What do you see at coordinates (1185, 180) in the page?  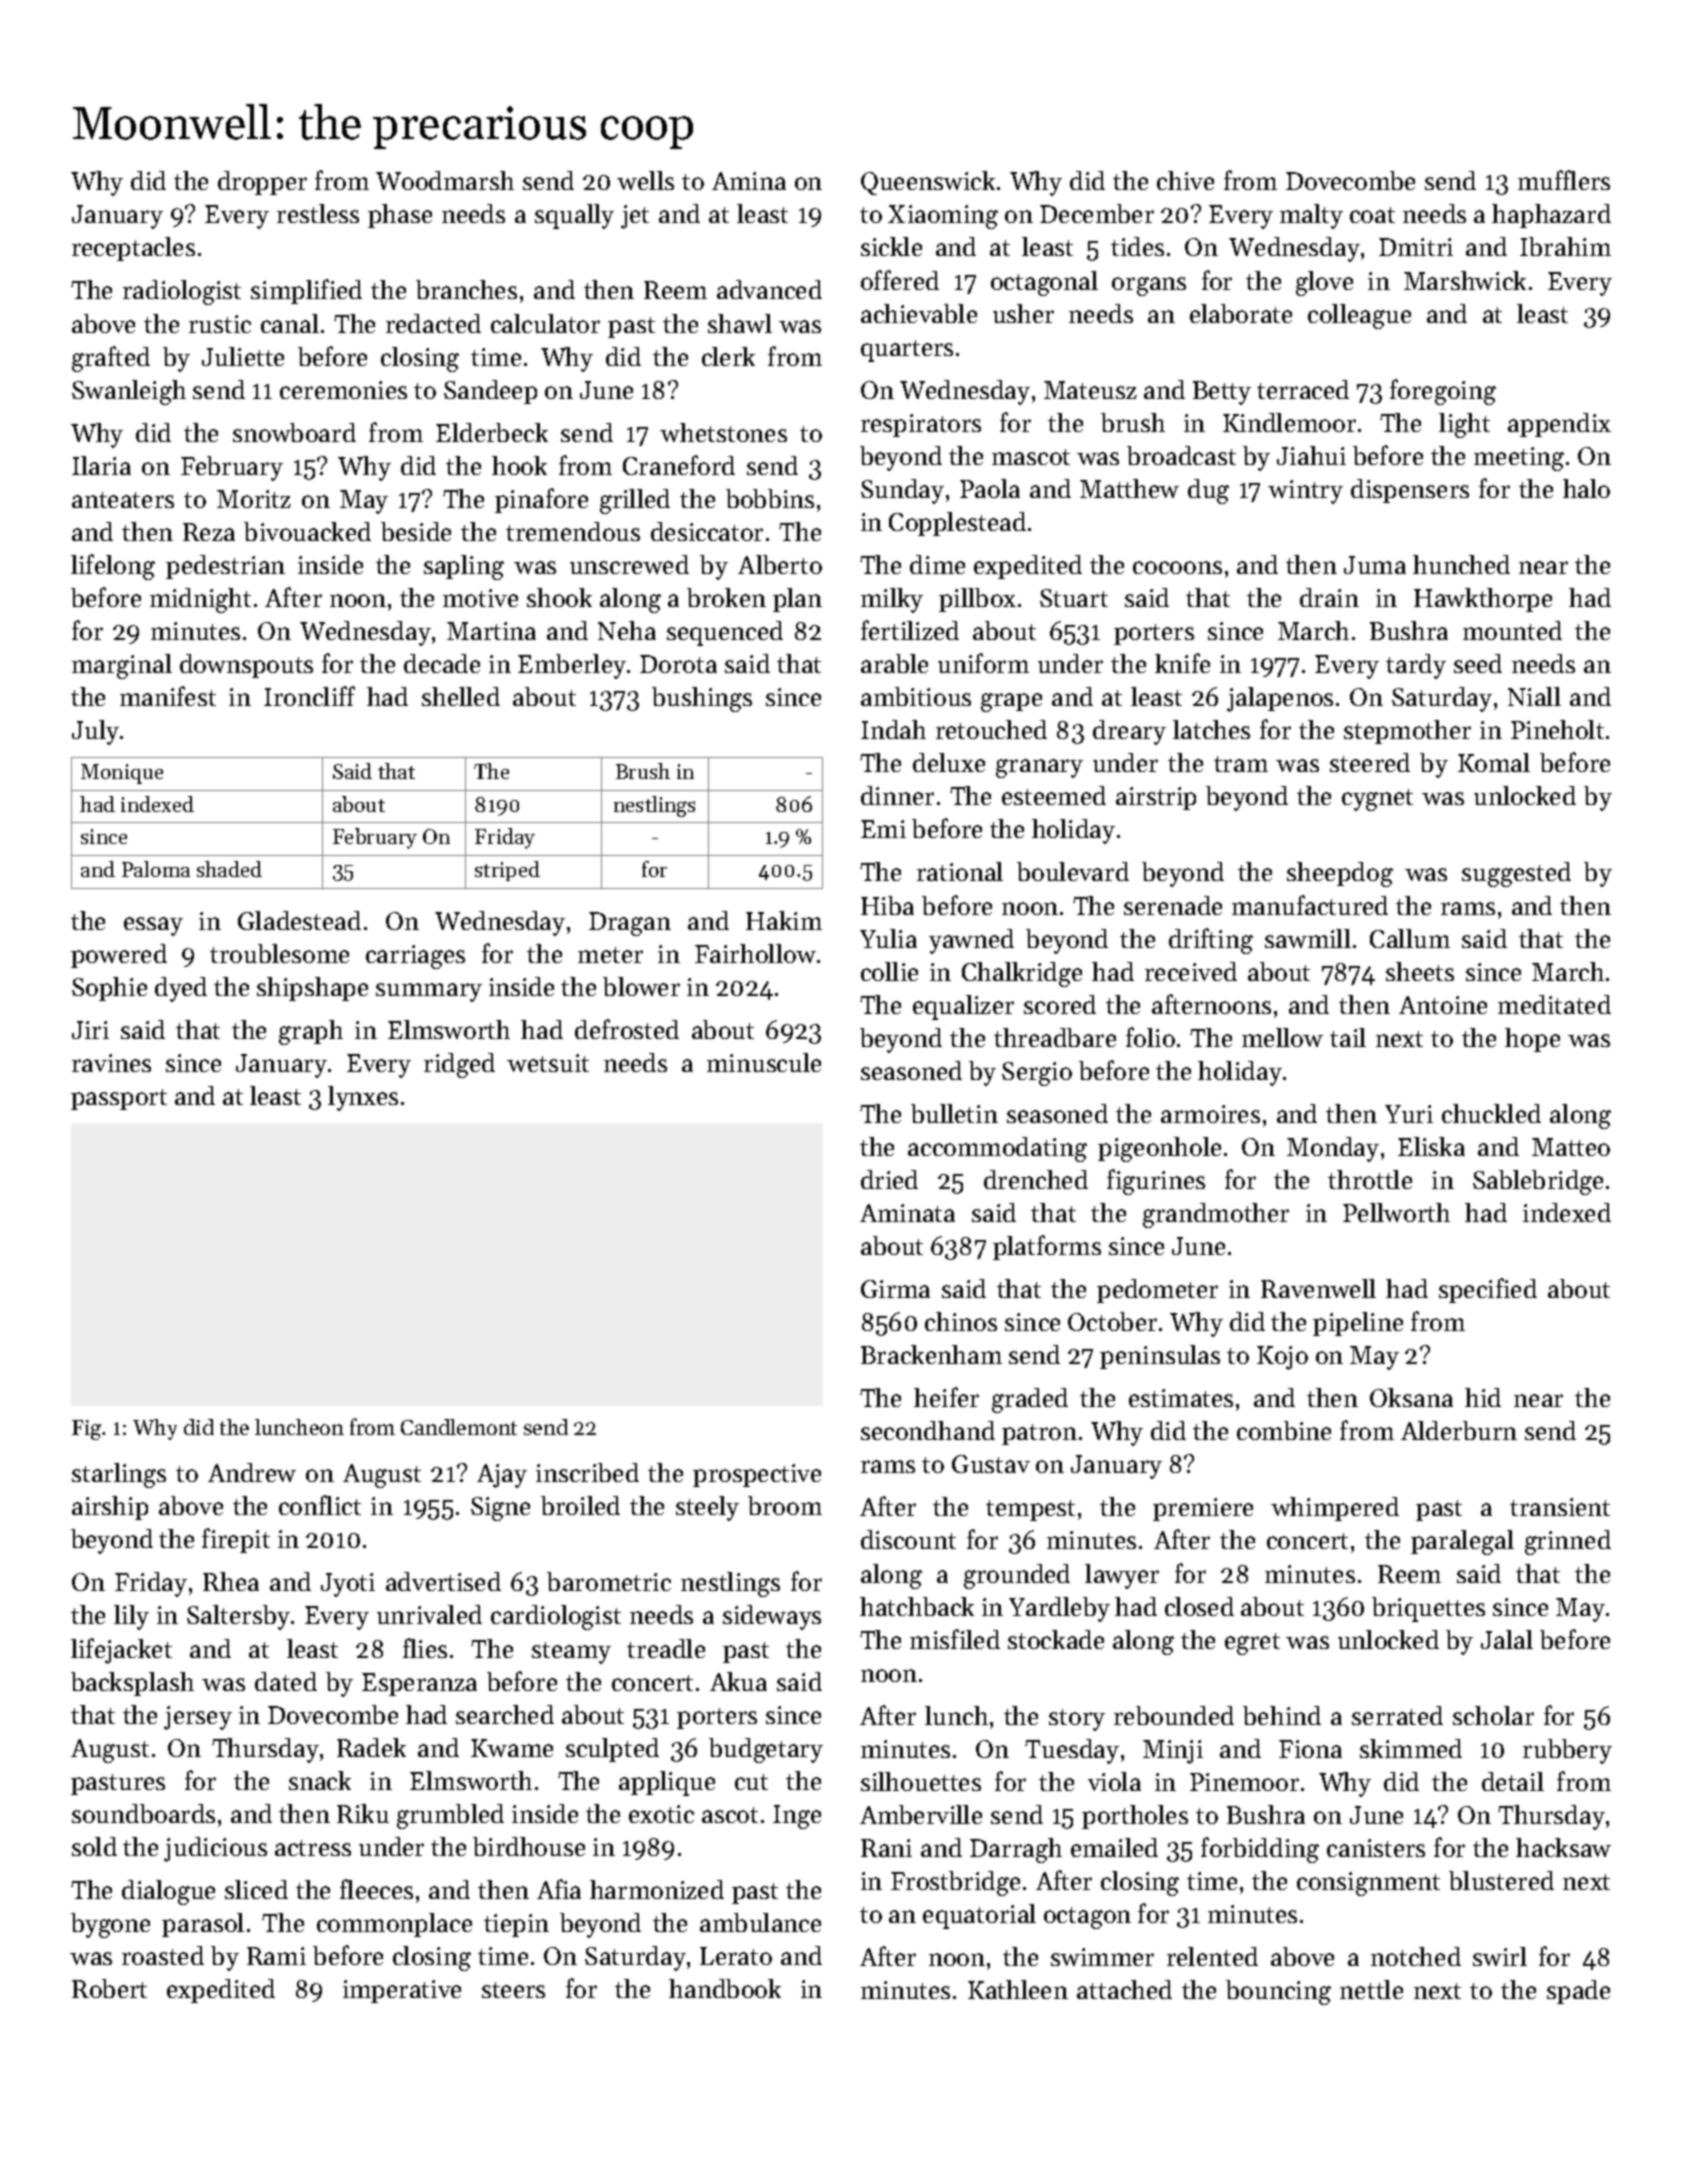 I see `chive` at bounding box center [1185, 180].
